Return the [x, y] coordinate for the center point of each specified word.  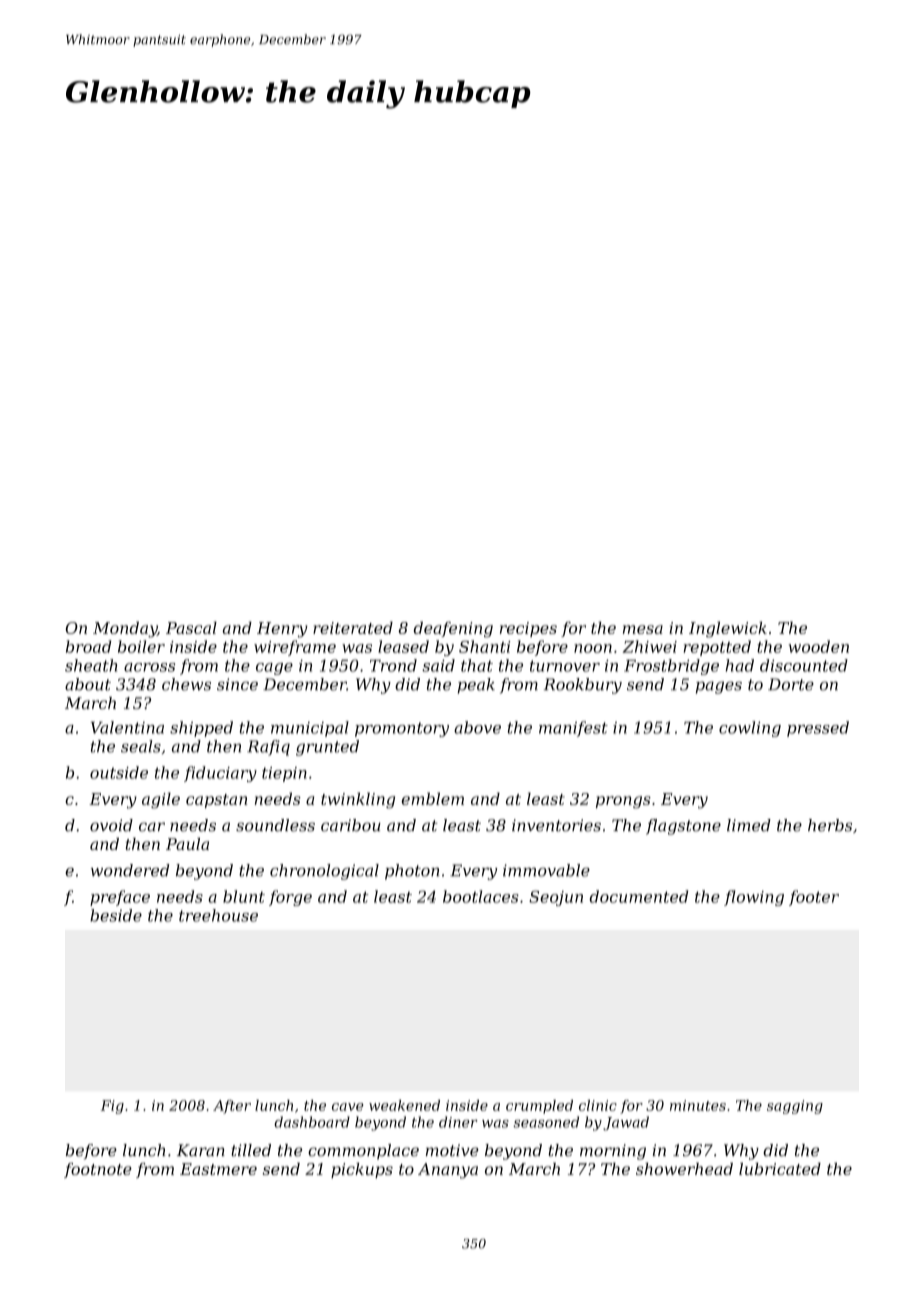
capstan [216, 801]
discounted [804, 665]
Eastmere [218, 1169]
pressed [818, 729]
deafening [453, 629]
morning [613, 1152]
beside [116, 915]
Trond [393, 665]
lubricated [780, 1169]
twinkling [358, 800]
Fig [112, 1107]
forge [290, 898]
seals [141, 746]
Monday [125, 629]
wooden [819, 646]
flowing [754, 898]
